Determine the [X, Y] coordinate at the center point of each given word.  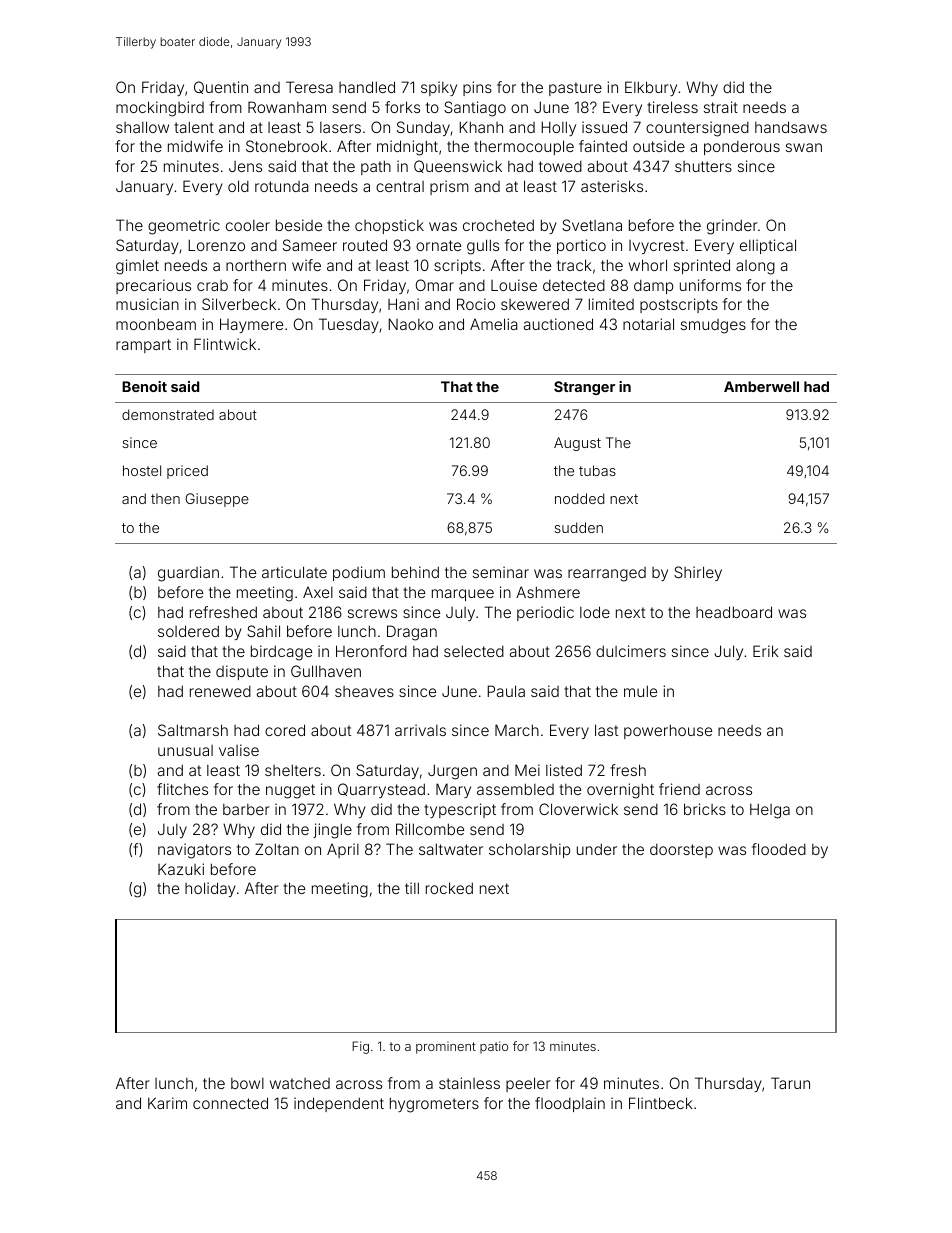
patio [494, 1047]
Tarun [790, 1083]
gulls [483, 247]
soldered [188, 631]
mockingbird [160, 109]
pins [477, 88]
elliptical [768, 246]
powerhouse [668, 731]
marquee [463, 595]
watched [300, 1083]
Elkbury [651, 88]
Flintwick [225, 344]
